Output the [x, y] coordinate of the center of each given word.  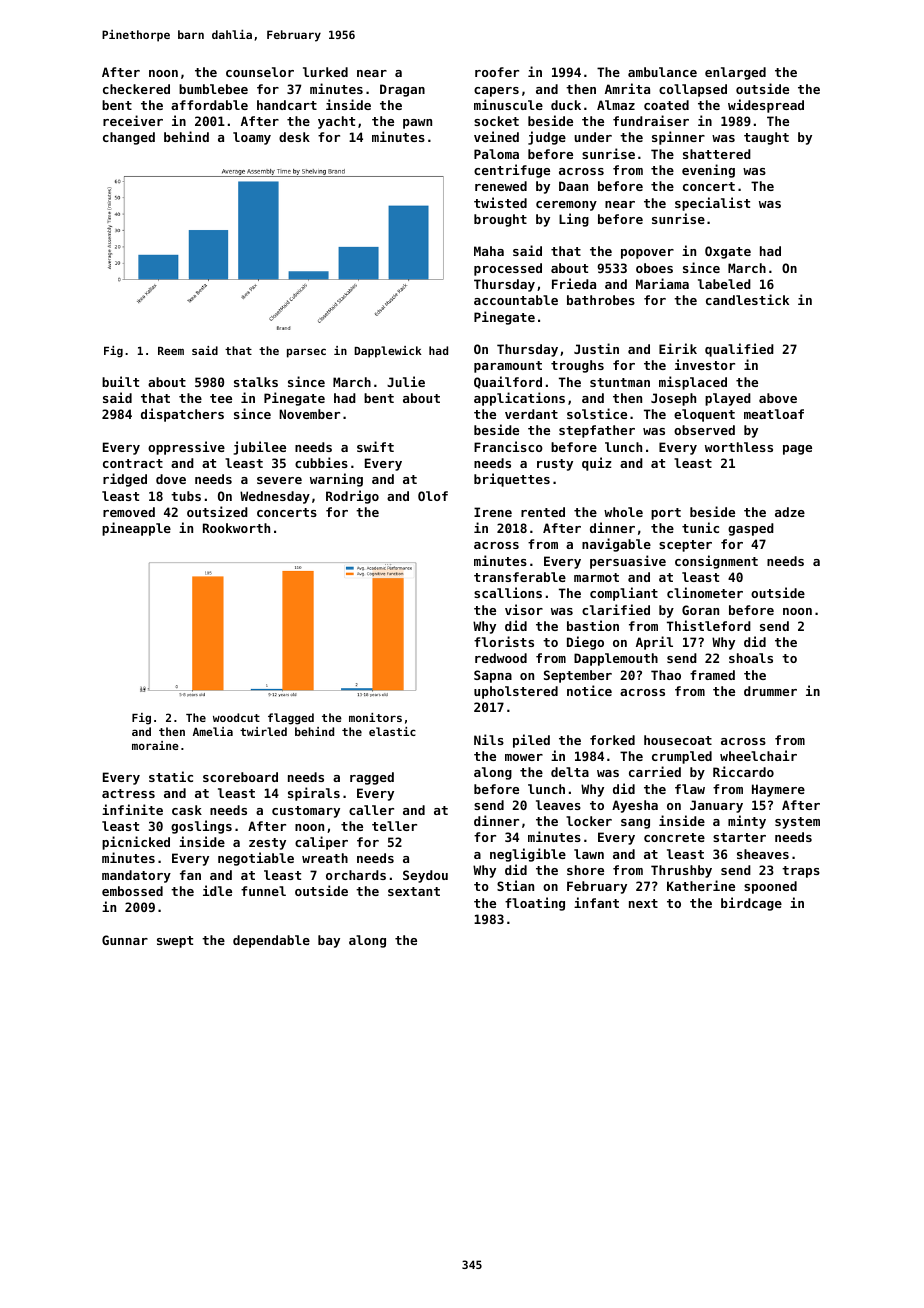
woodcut [236, 717]
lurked [325, 72]
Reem [171, 351]
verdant [531, 414]
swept [175, 942]
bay [329, 941]
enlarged [735, 73]
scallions [508, 592]
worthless [739, 447]
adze [790, 512]
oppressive [186, 448]
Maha [489, 251]
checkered [136, 89]
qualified [739, 350]
